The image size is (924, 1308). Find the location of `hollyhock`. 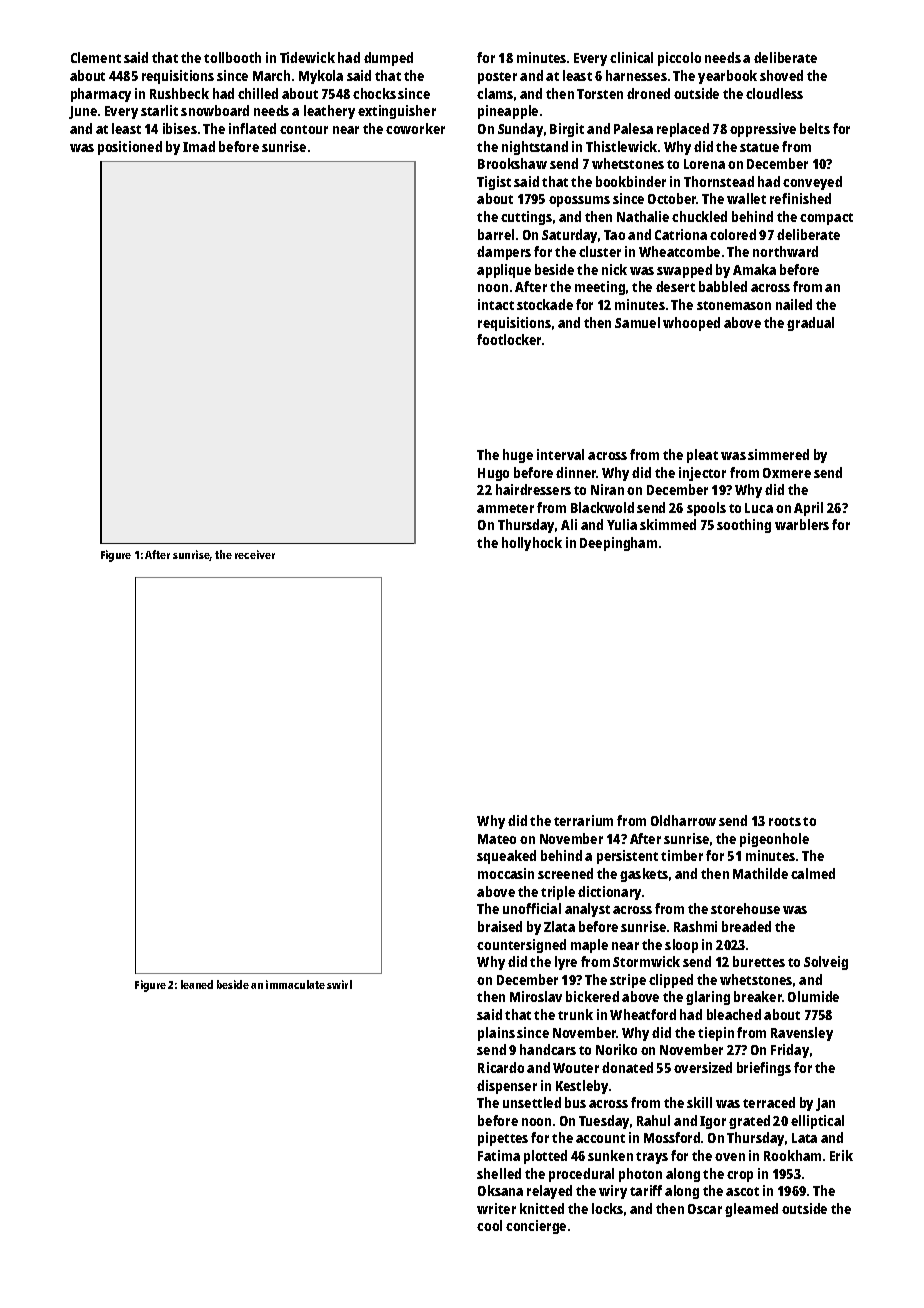

hollyhock is located at coordinates (532, 544).
